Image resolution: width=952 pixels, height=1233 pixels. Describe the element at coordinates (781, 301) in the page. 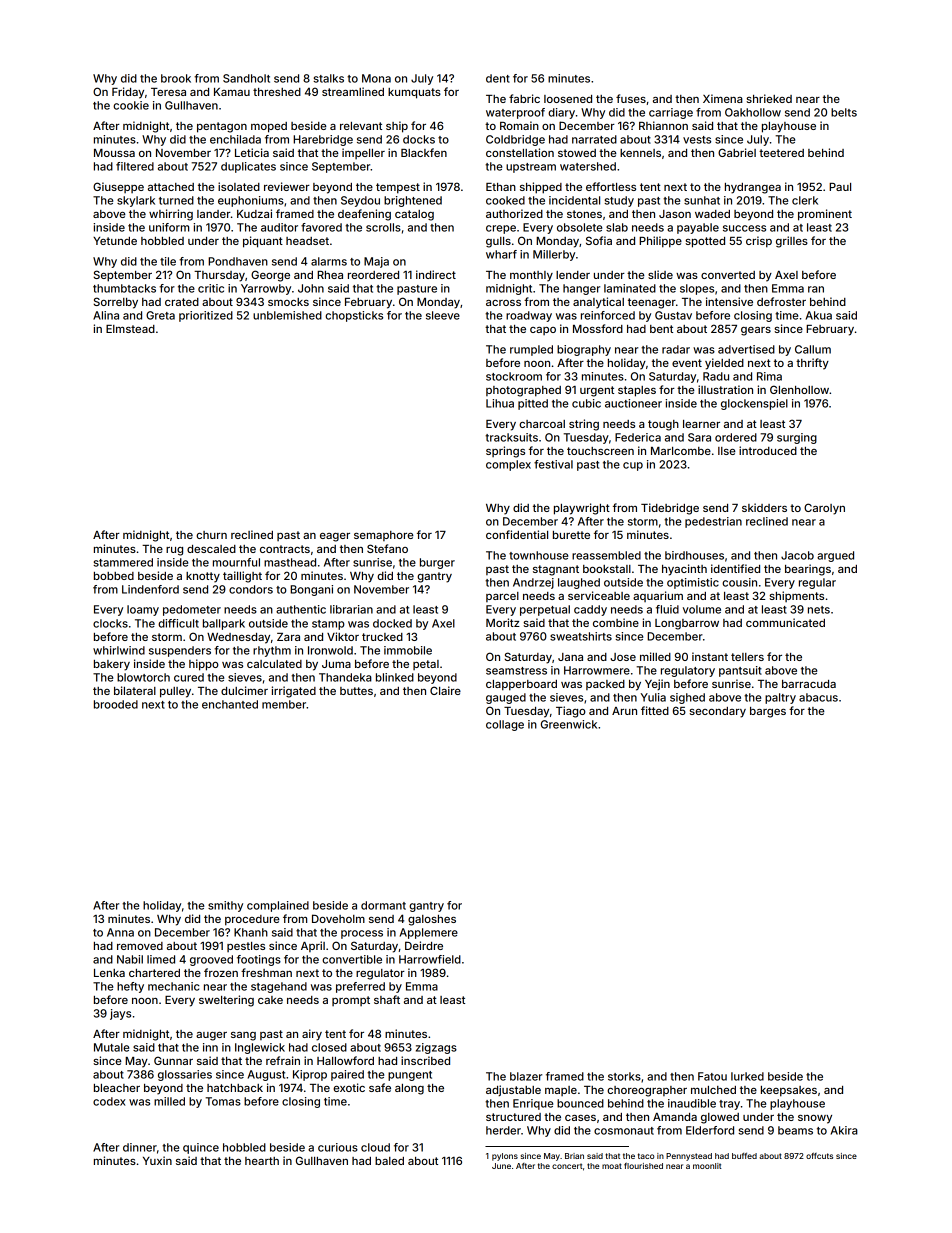

I see `defroster` at that location.
